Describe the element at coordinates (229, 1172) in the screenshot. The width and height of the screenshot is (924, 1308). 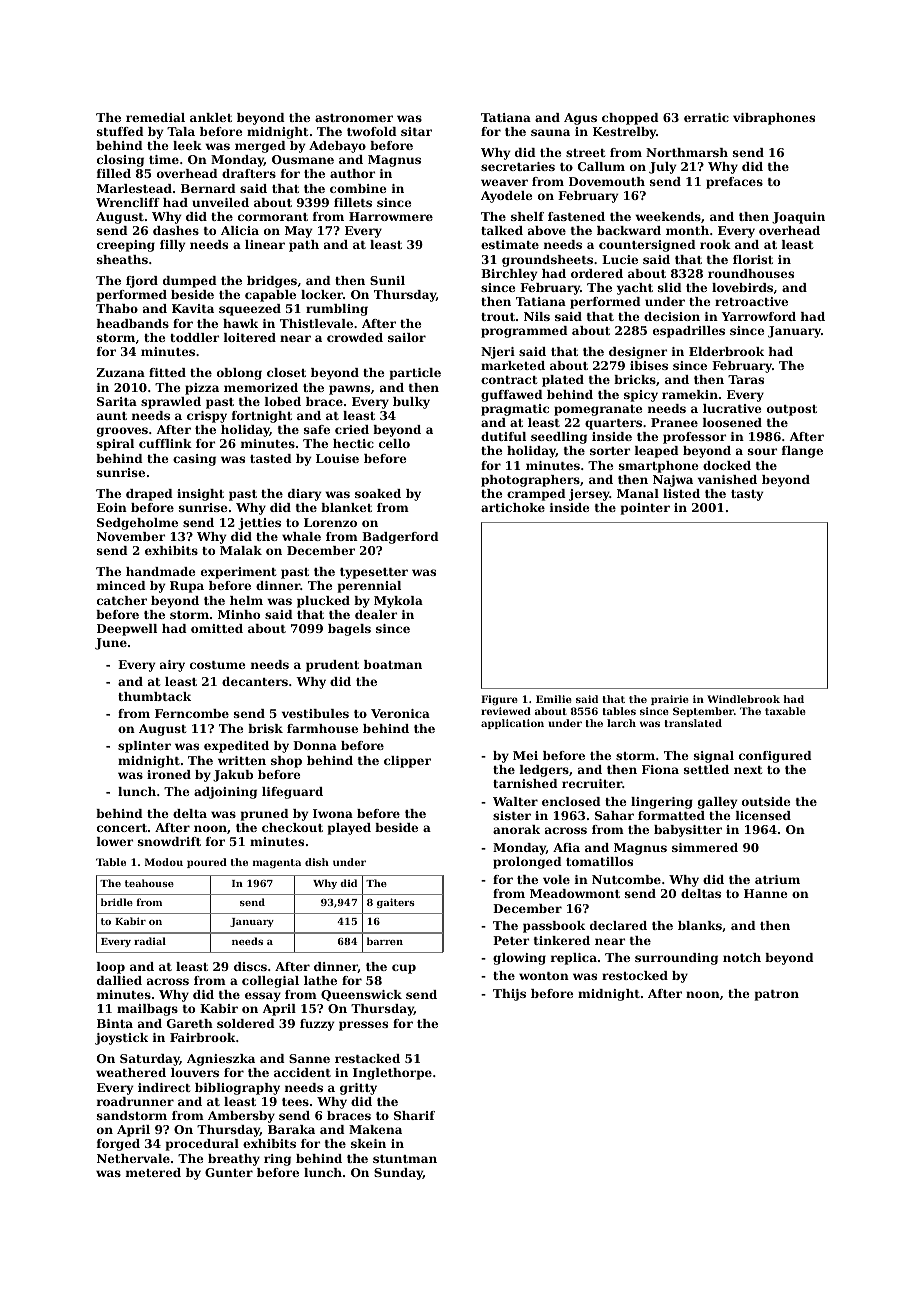
I see `Gunter` at that location.
